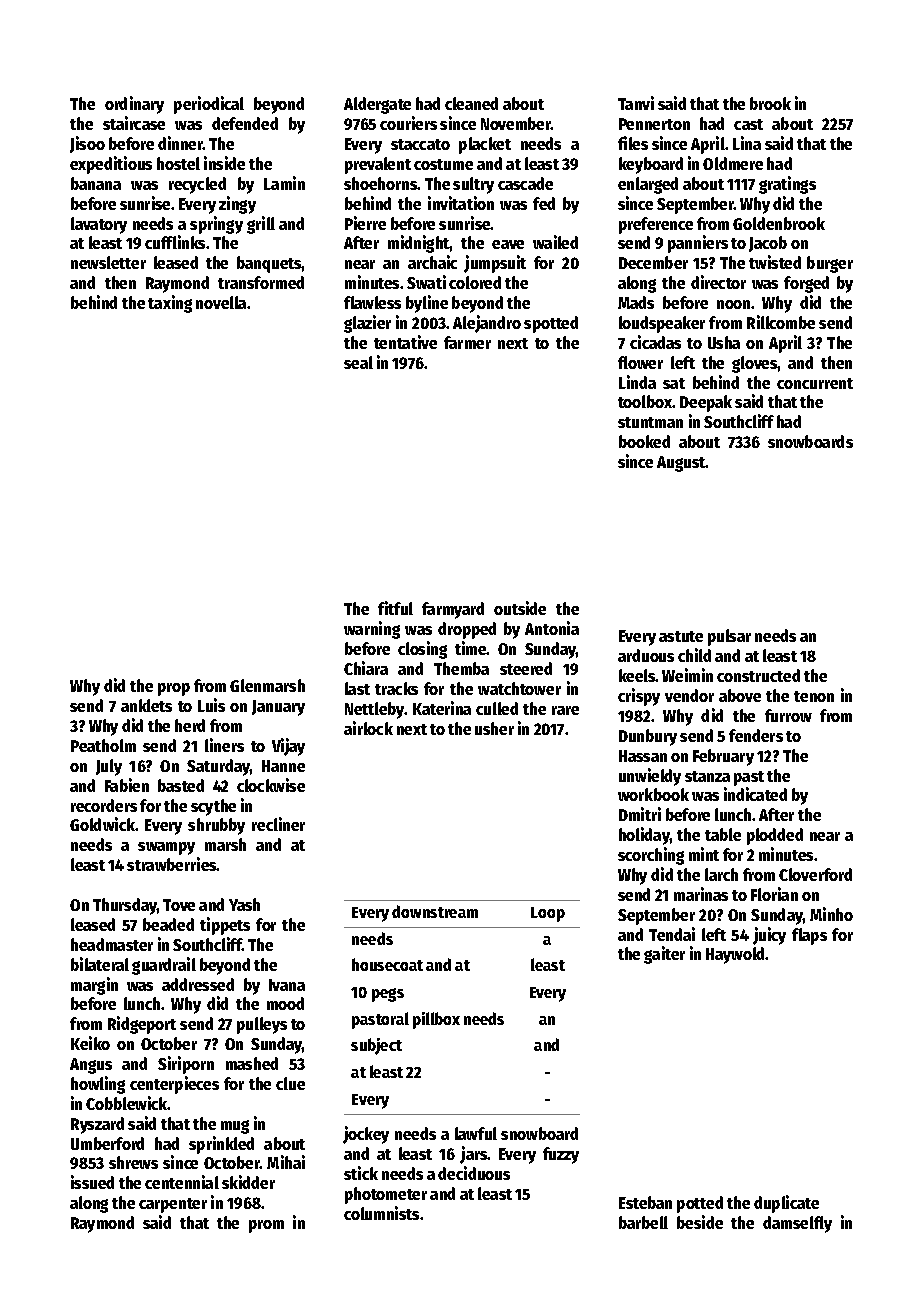 The height and width of the screenshot is (1308, 924). What do you see at coordinates (453, 610) in the screenshot?
I see `farmyard` at bounding box center [453, 610].
